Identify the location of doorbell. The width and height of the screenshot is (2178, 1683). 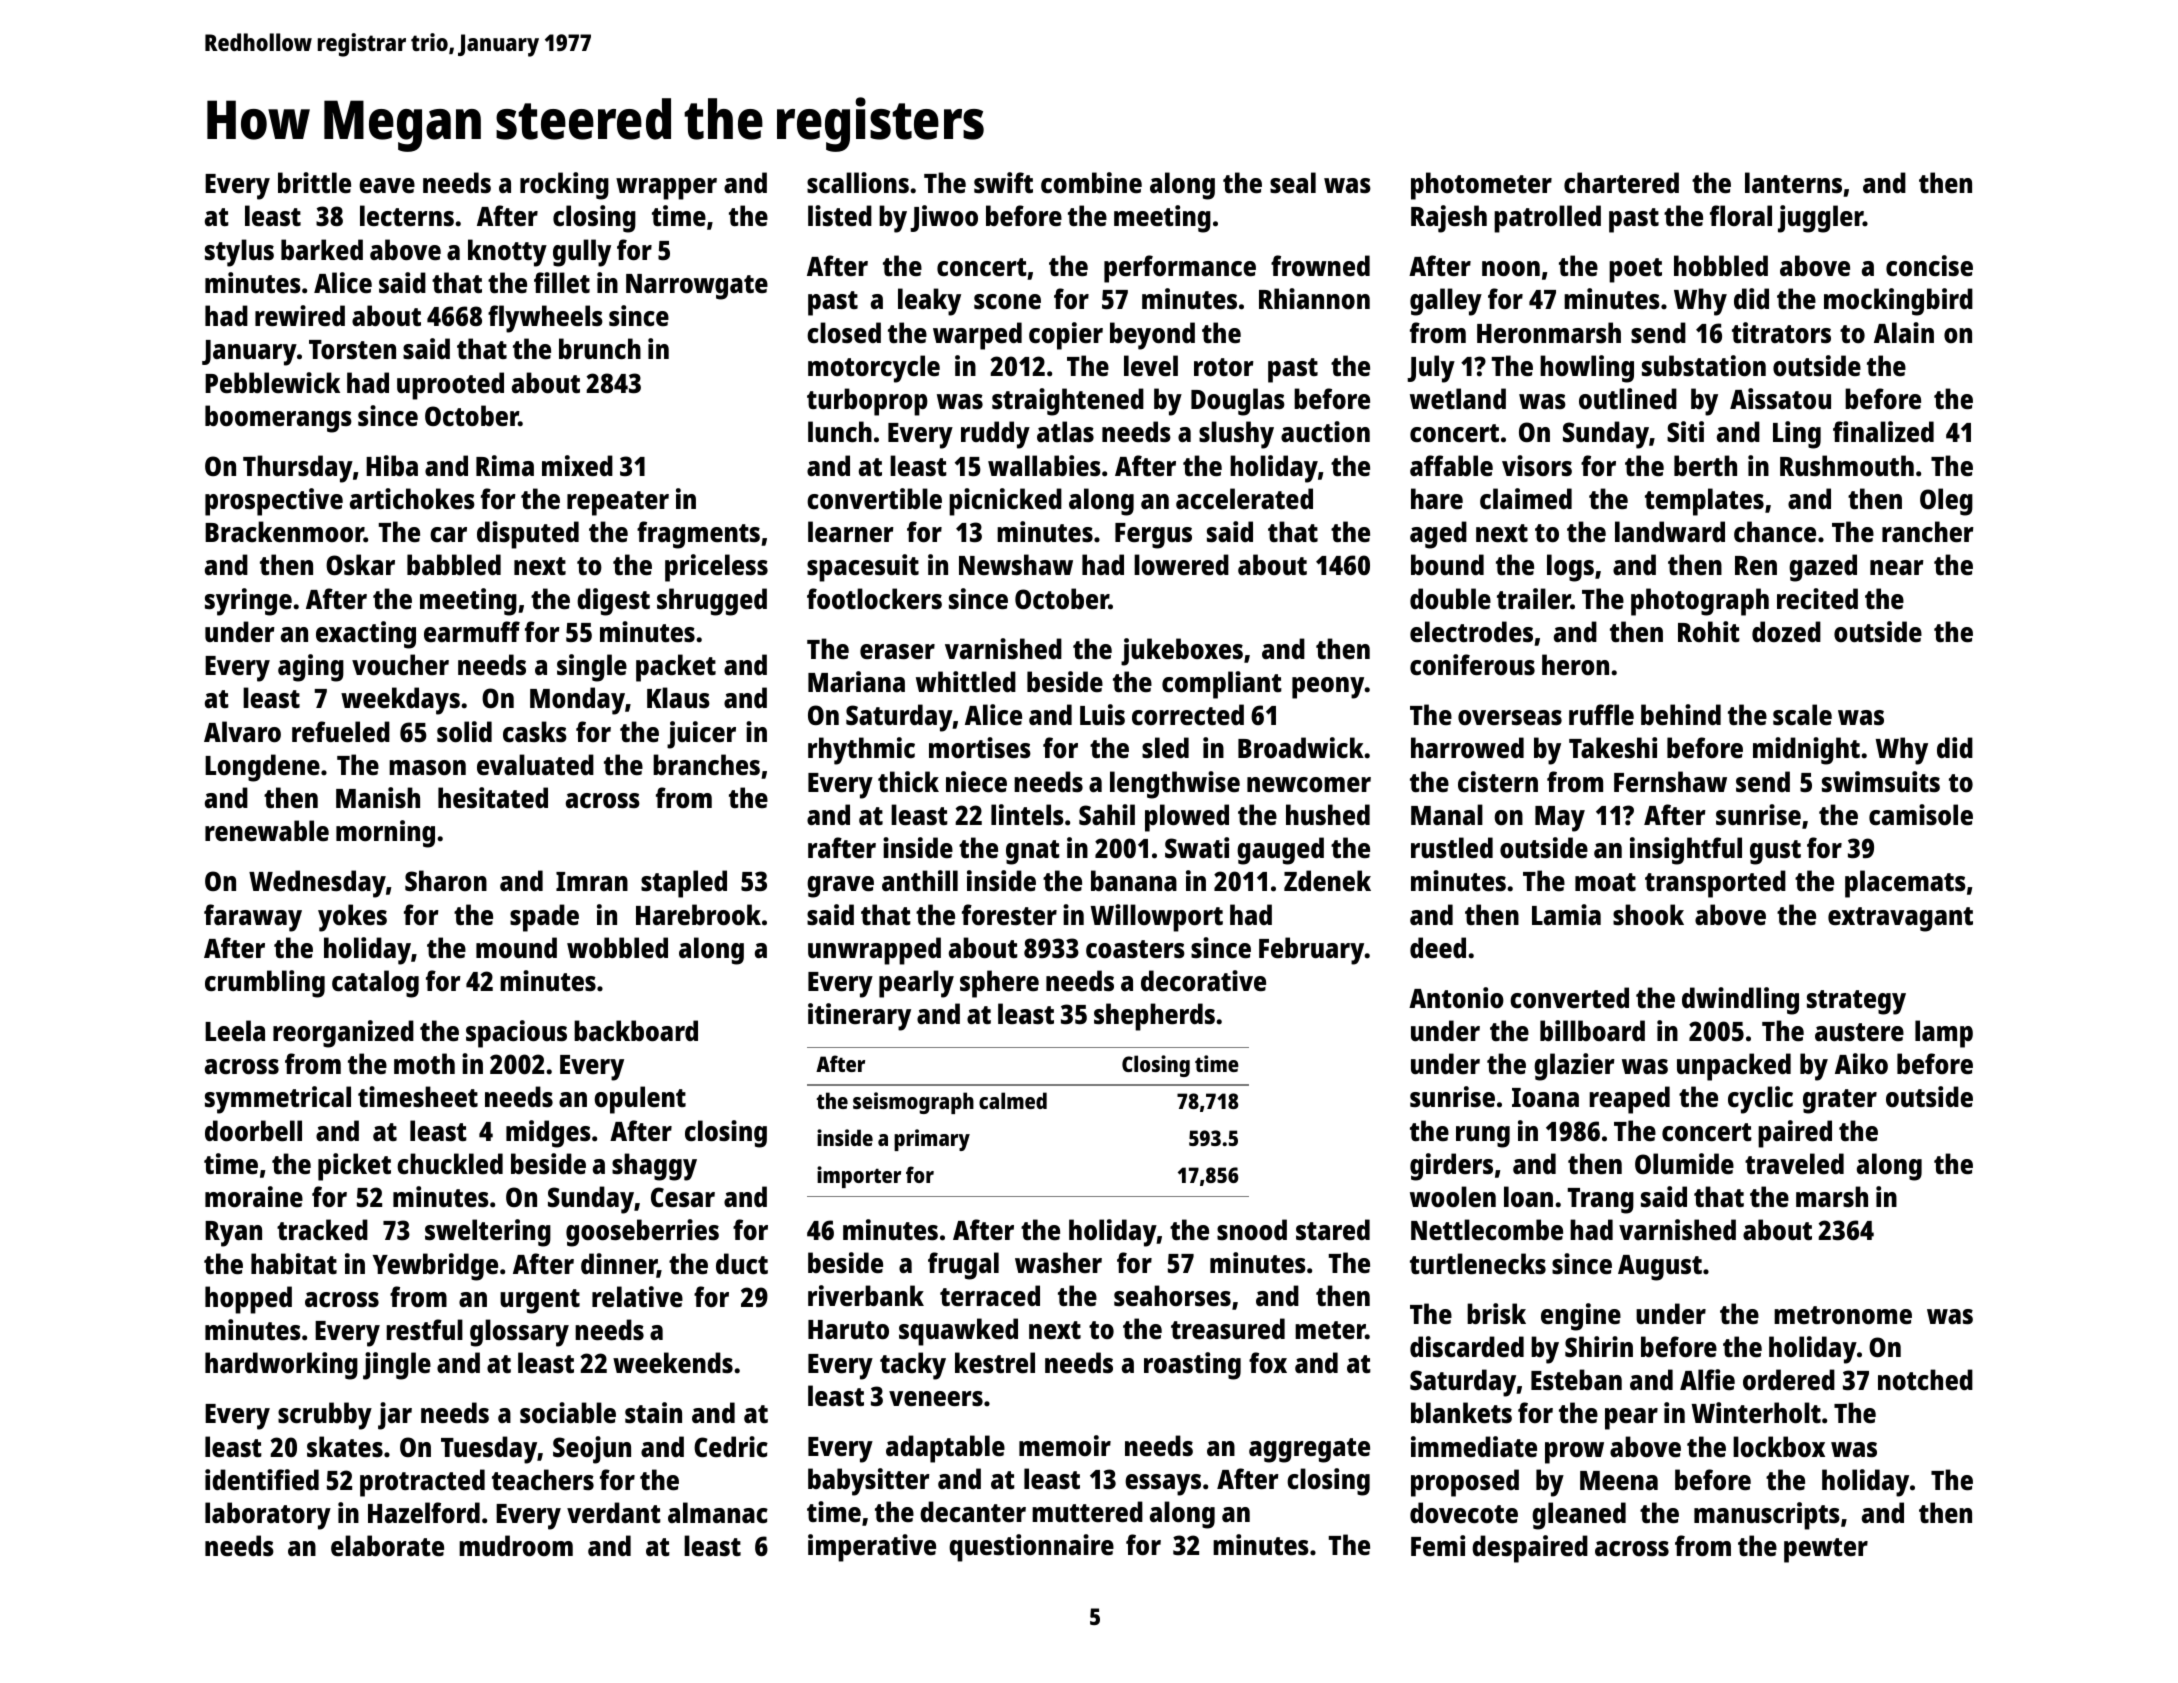
(253, 1131).
